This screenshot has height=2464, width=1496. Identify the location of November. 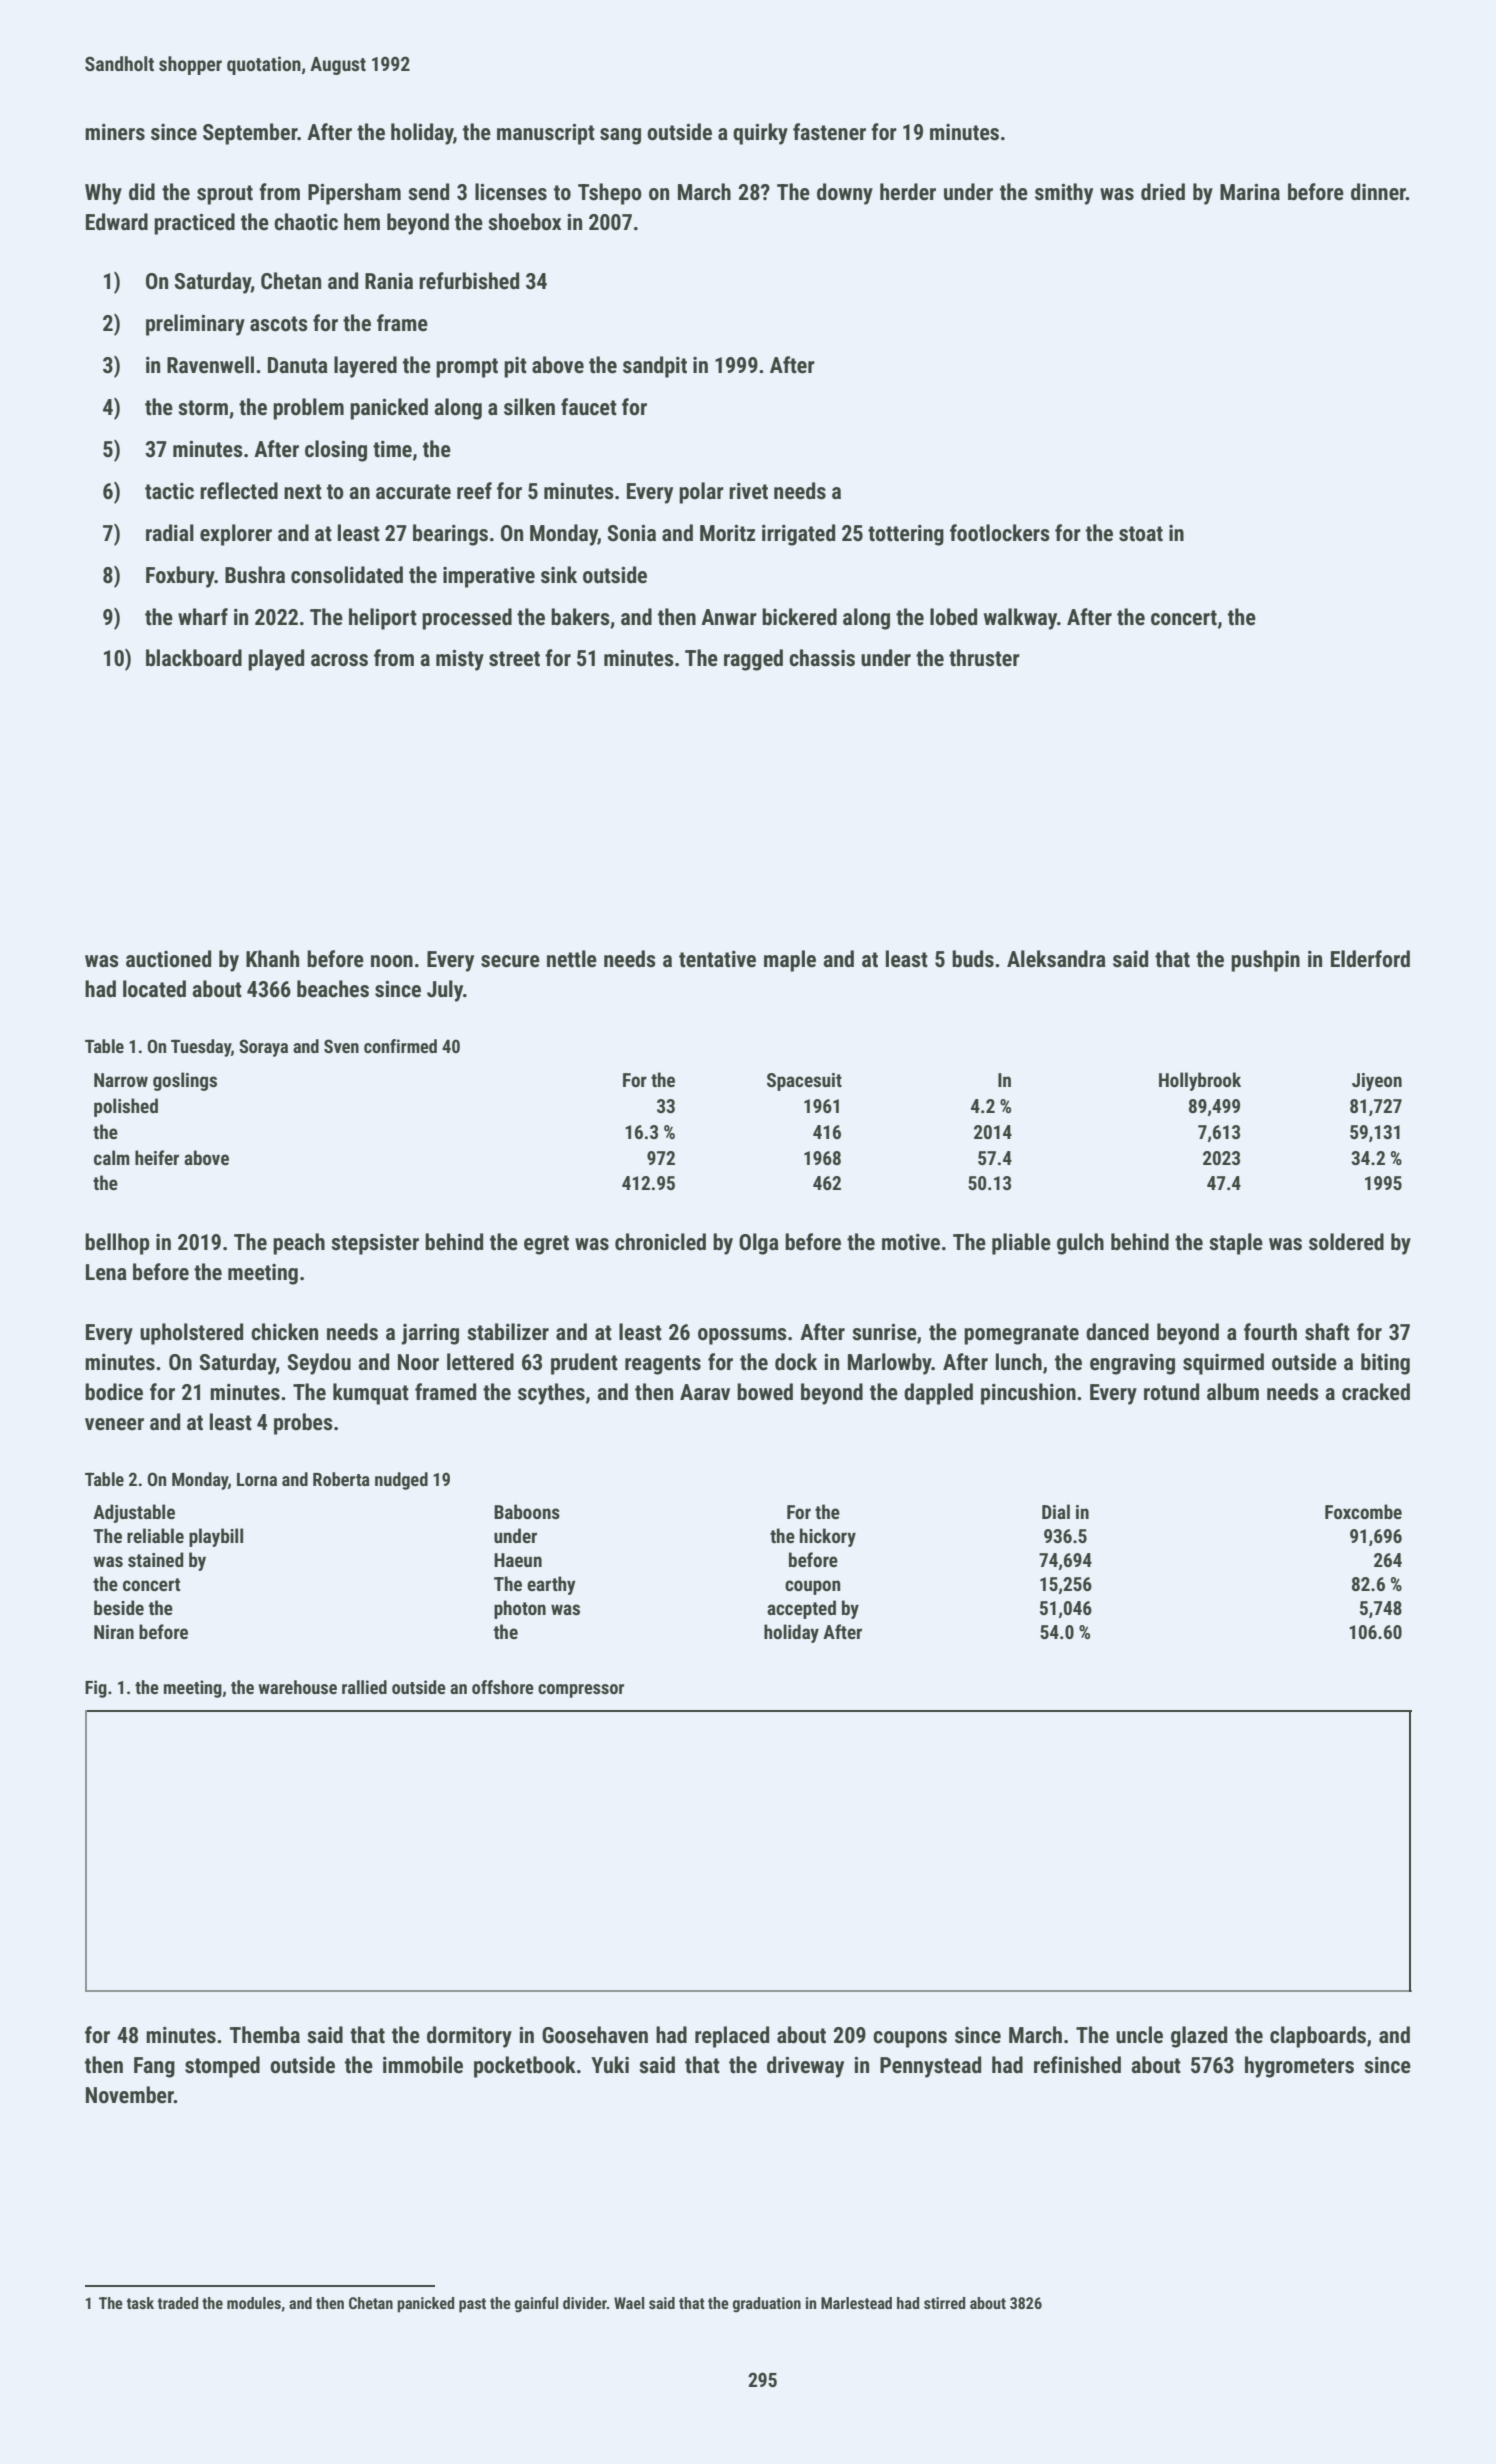
(130, 2095).
